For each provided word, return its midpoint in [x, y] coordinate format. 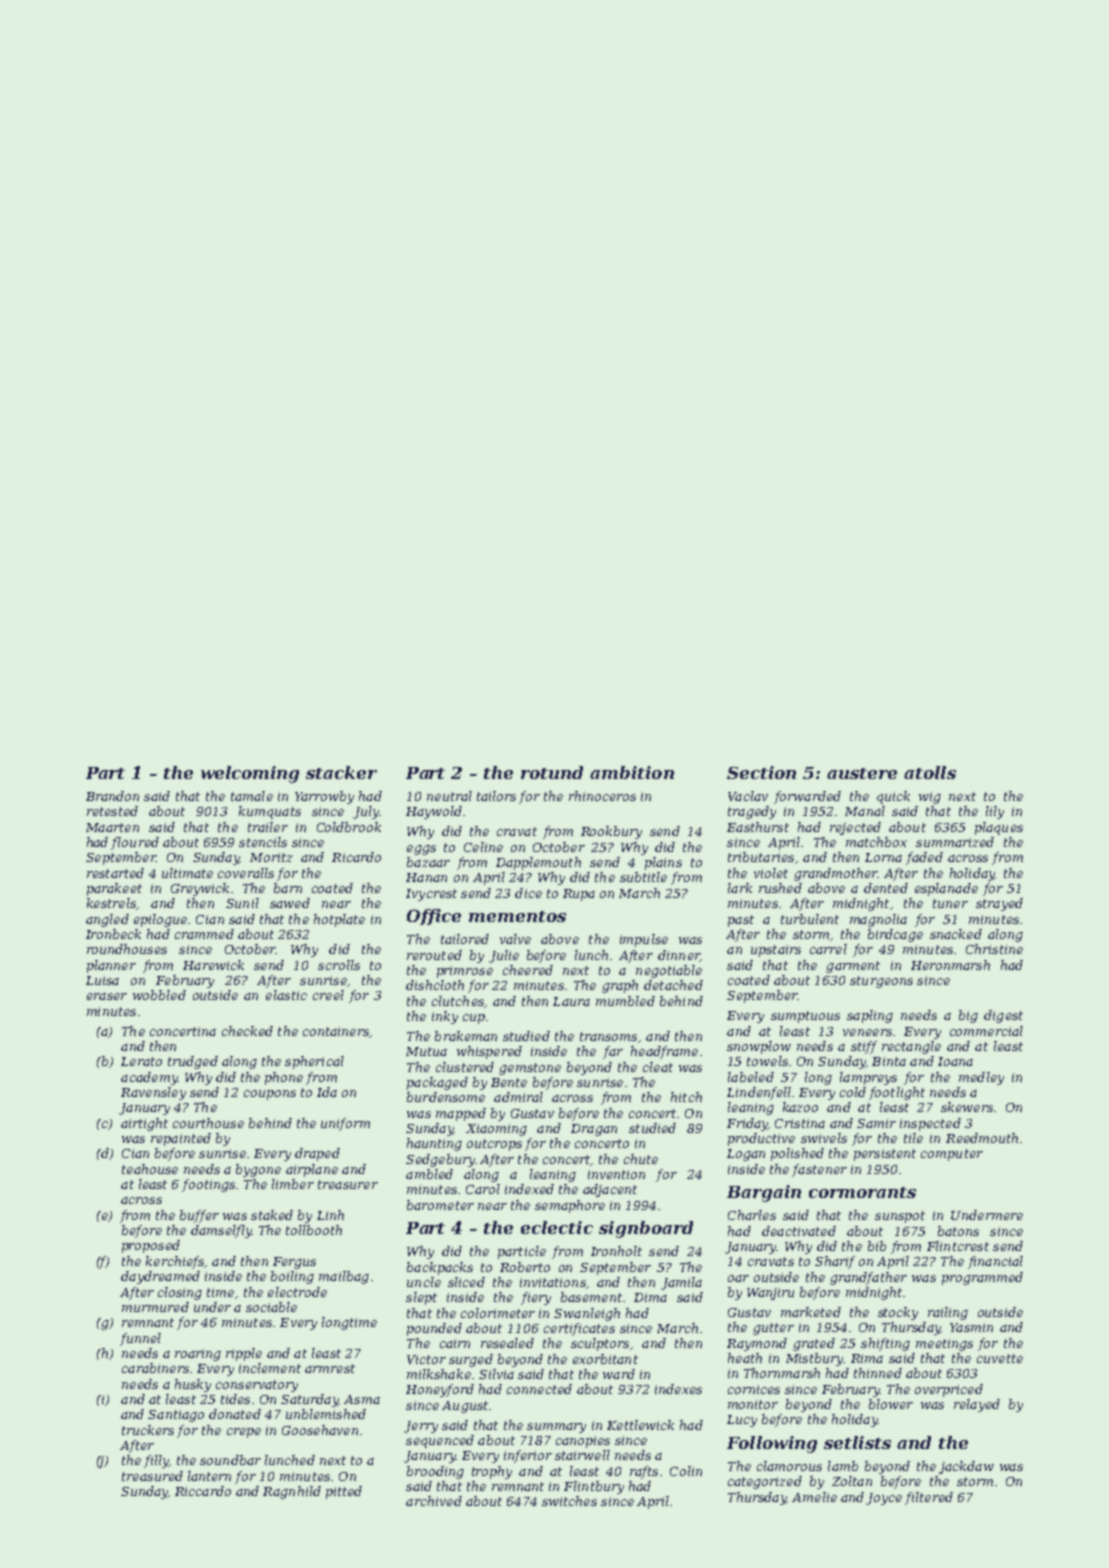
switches [569, 1501]
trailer [268, 827]
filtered [929, 1498]
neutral [449, 796]
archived [434, 1501]
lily [995, 812]
